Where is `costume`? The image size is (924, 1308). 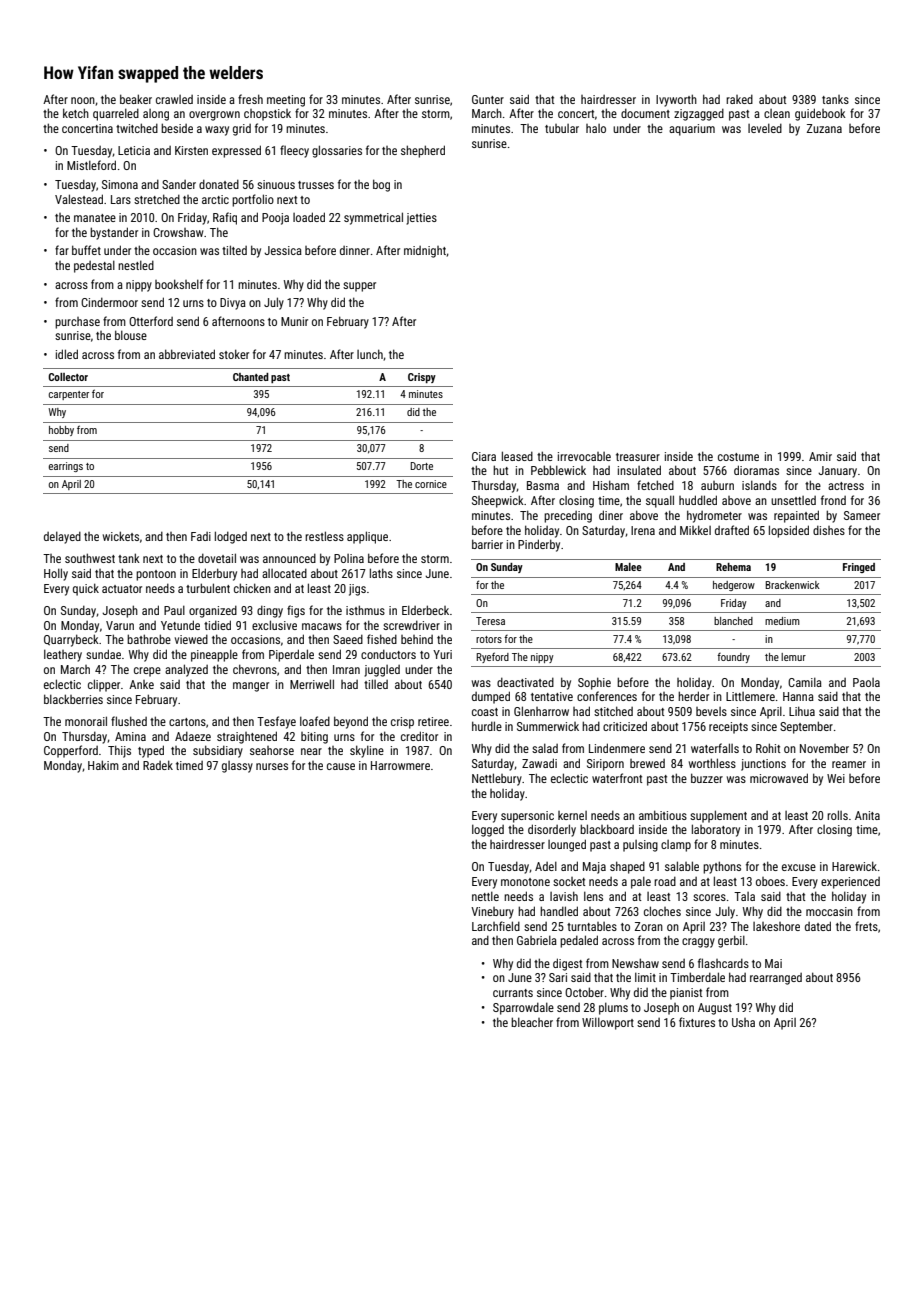
costume is located at coordinates (738, 457).
